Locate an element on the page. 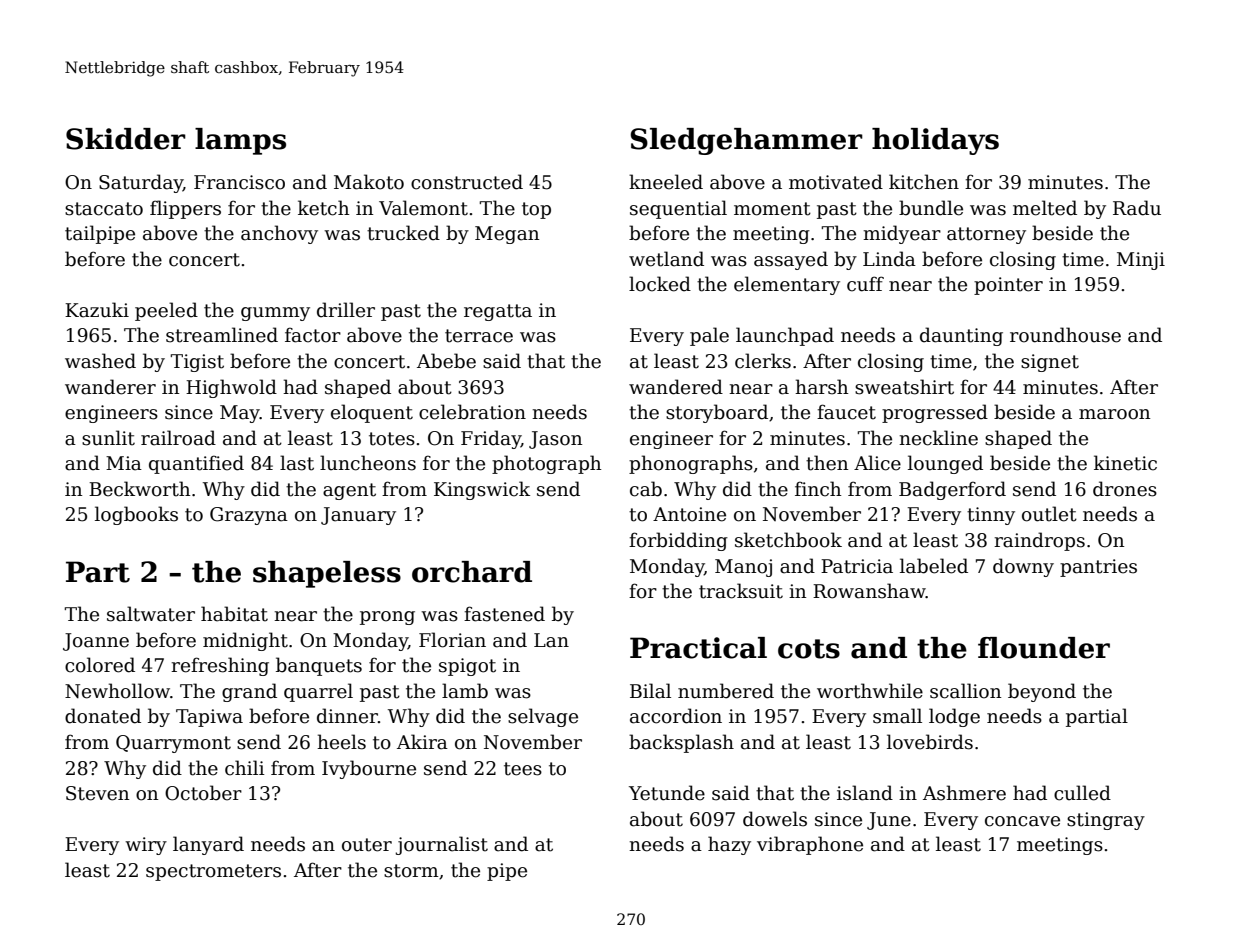 The height and width of the image is (952, 1233). gummy is located at coordinates (275, 314).
